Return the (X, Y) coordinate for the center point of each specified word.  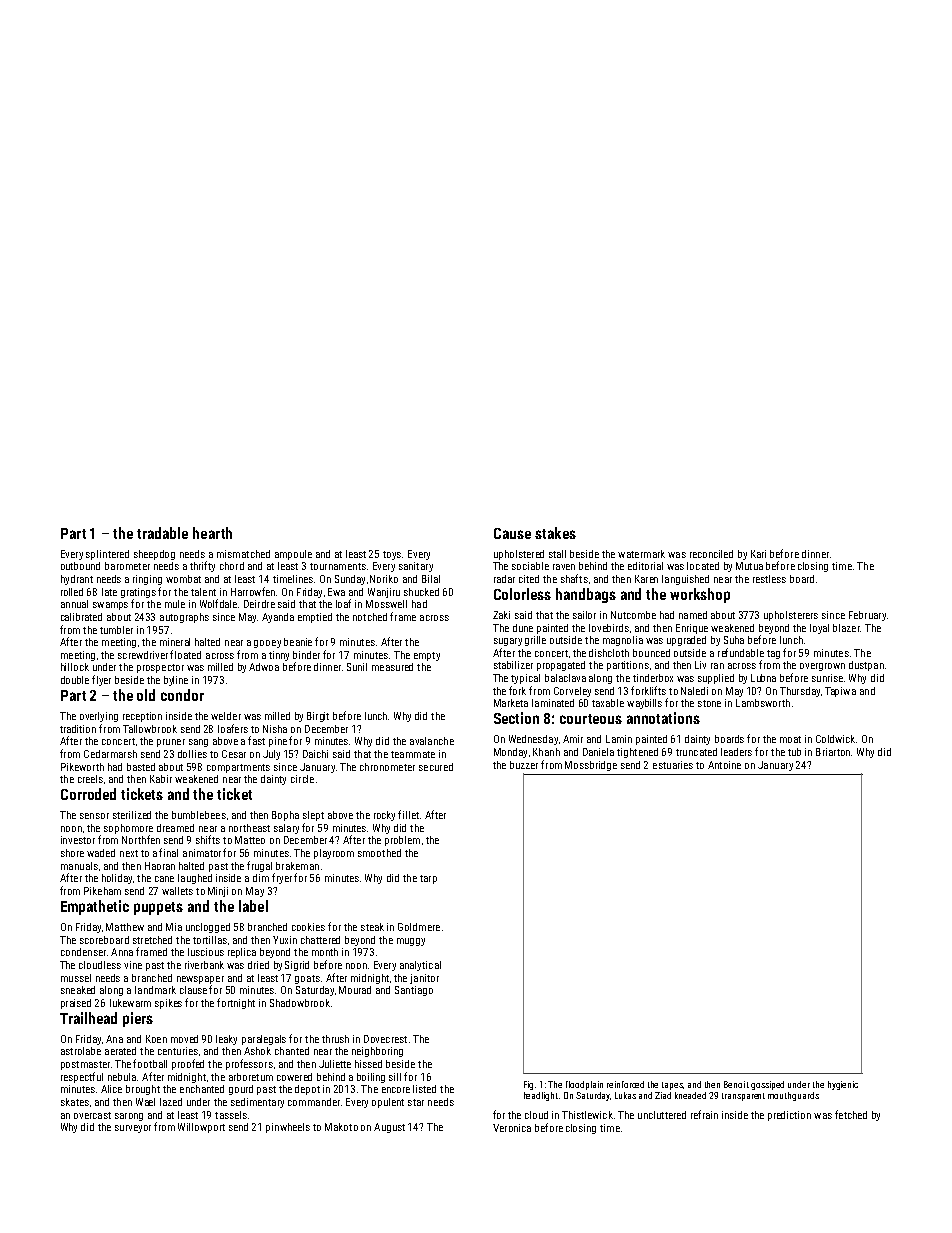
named (693, 615)
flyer (101, 680)
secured (436, 767)
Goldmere (419, 927)
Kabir (161, 779)
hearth (212, 533)
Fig (528, 1085)
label (253, 906)
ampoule (293, 555)
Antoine (724, 765)
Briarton (833, 752)
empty (427, 656)
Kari (758, 554)
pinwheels (288, 1128)
